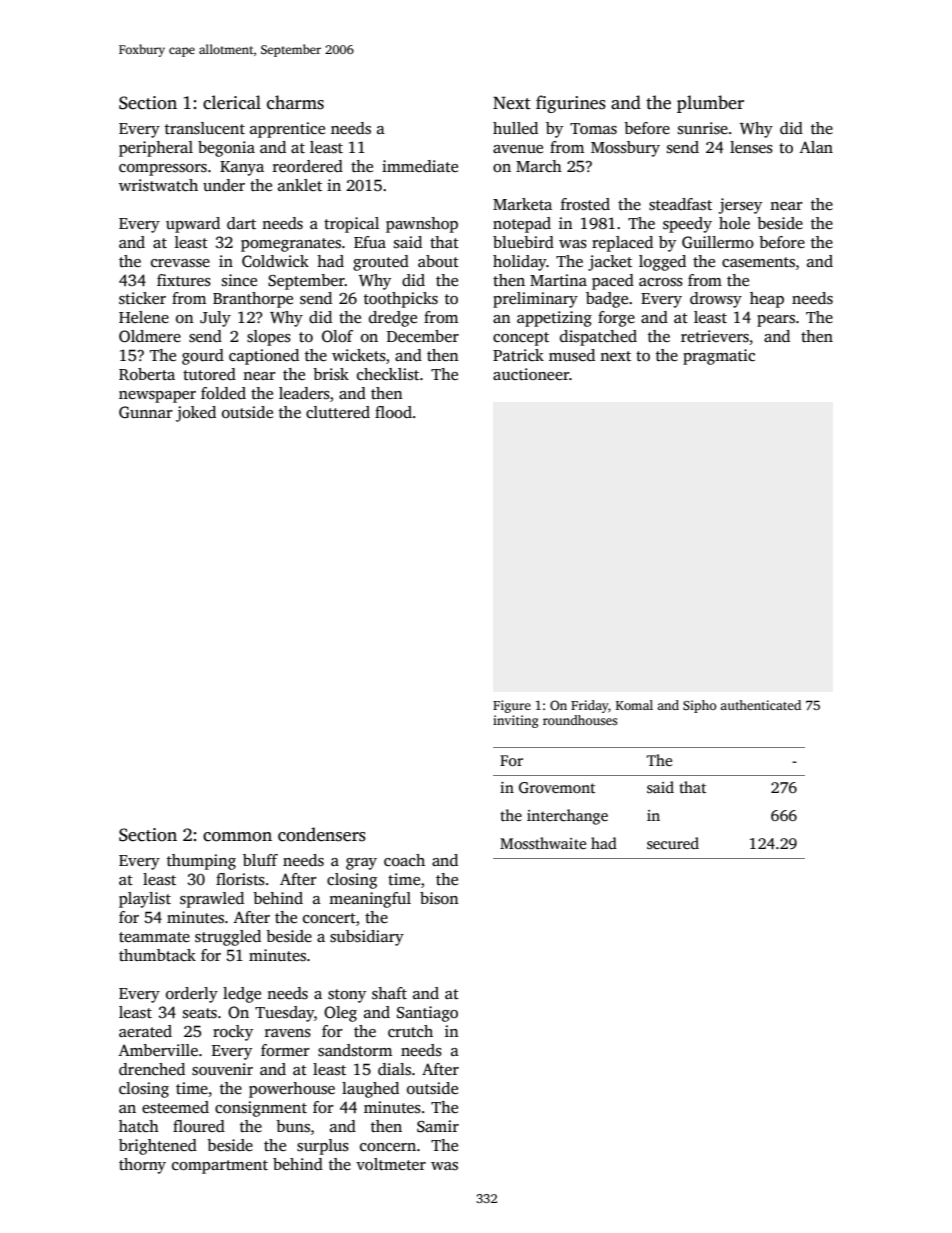  Describe the element at coordinates (673, 843) in the document. I see `secured` at that location.
